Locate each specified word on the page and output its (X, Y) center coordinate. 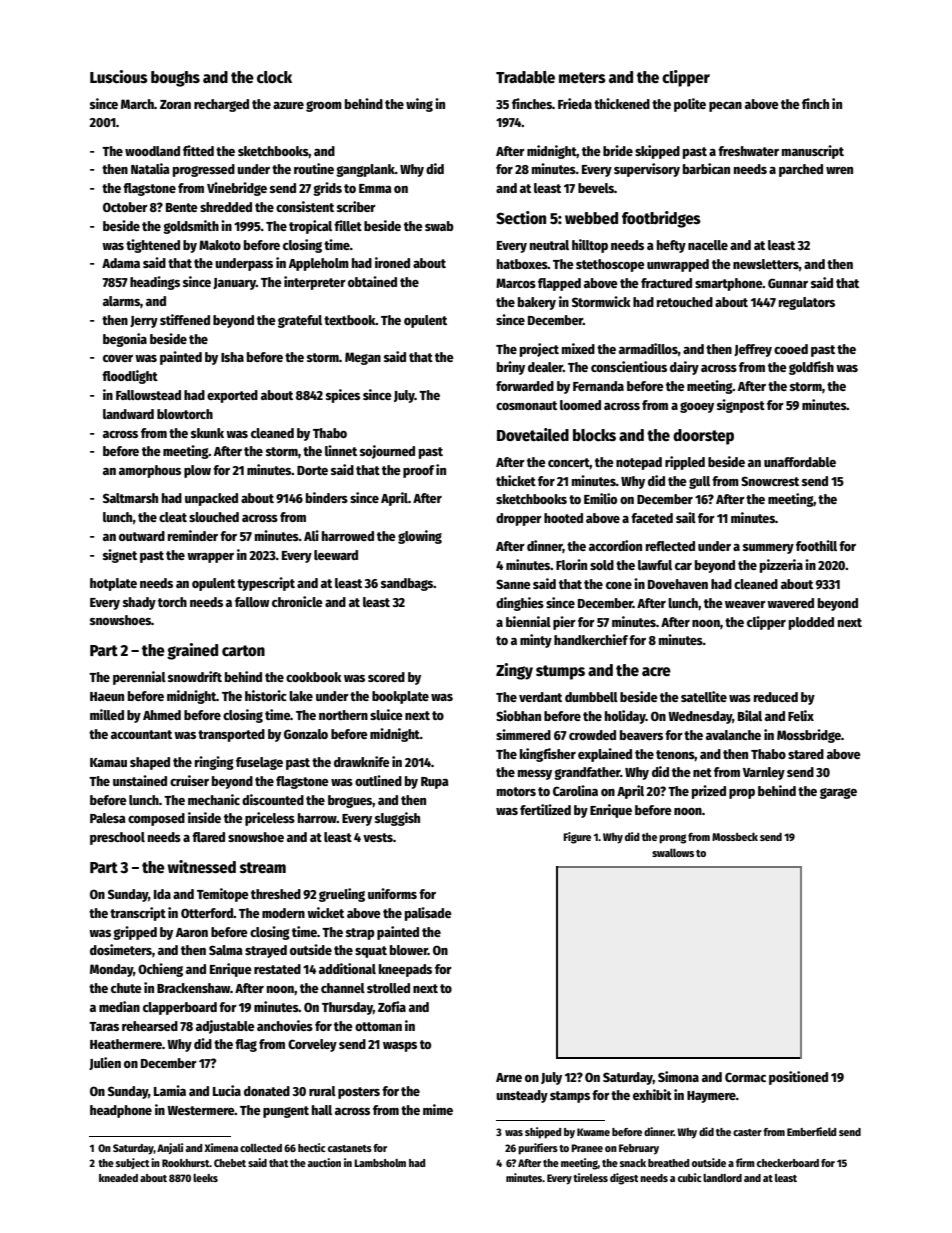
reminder (193, 535)
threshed (276, 894)
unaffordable (800, 462)
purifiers (538, 1149)
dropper (519, 519)
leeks (205, 1178)
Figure (577, 838)
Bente (182, 207)
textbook (350, 320)
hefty (671, 246)
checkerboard (788, 1163)
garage (838, 793)
